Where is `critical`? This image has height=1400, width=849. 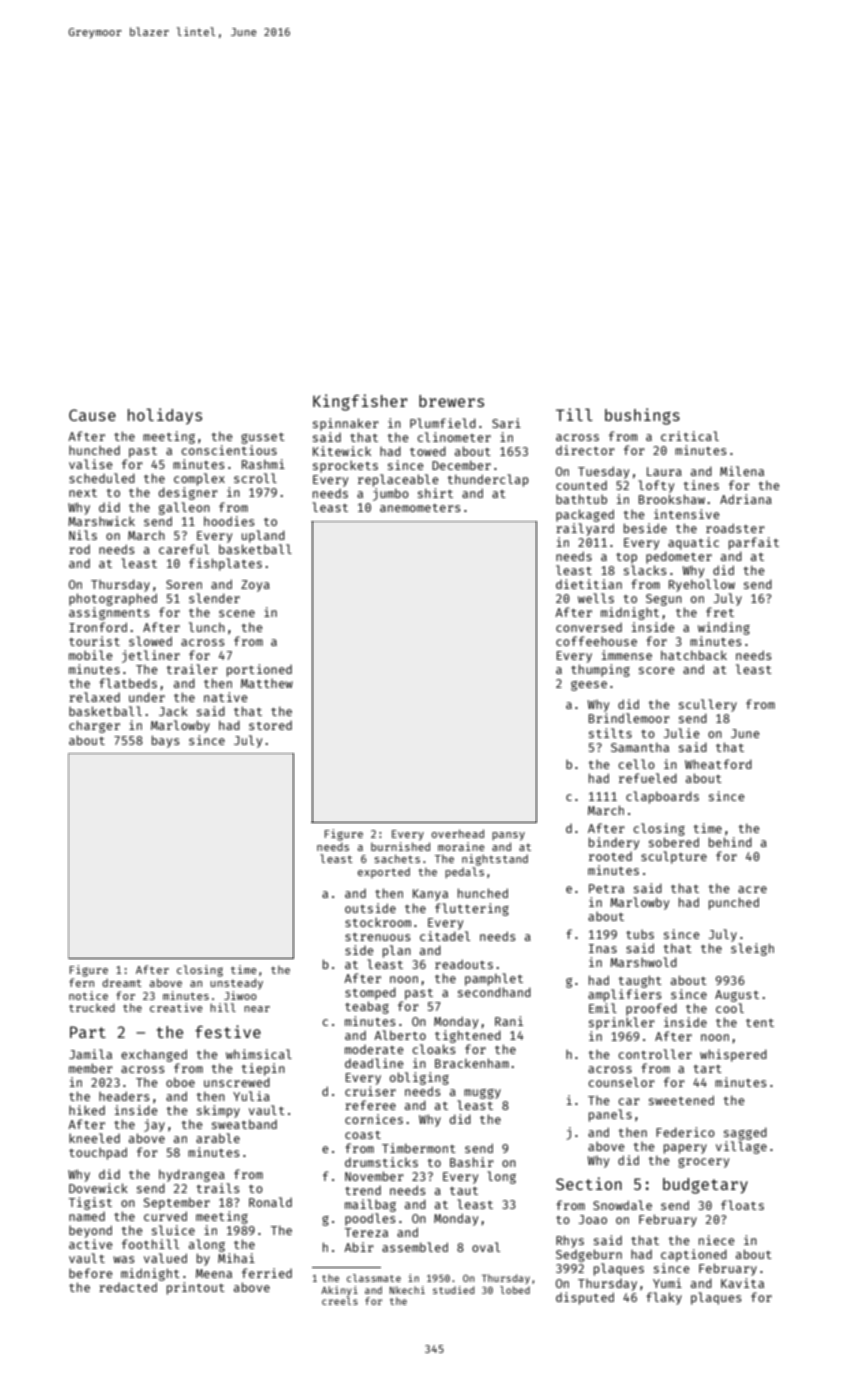 critical is located at coordinates (690, 436).
